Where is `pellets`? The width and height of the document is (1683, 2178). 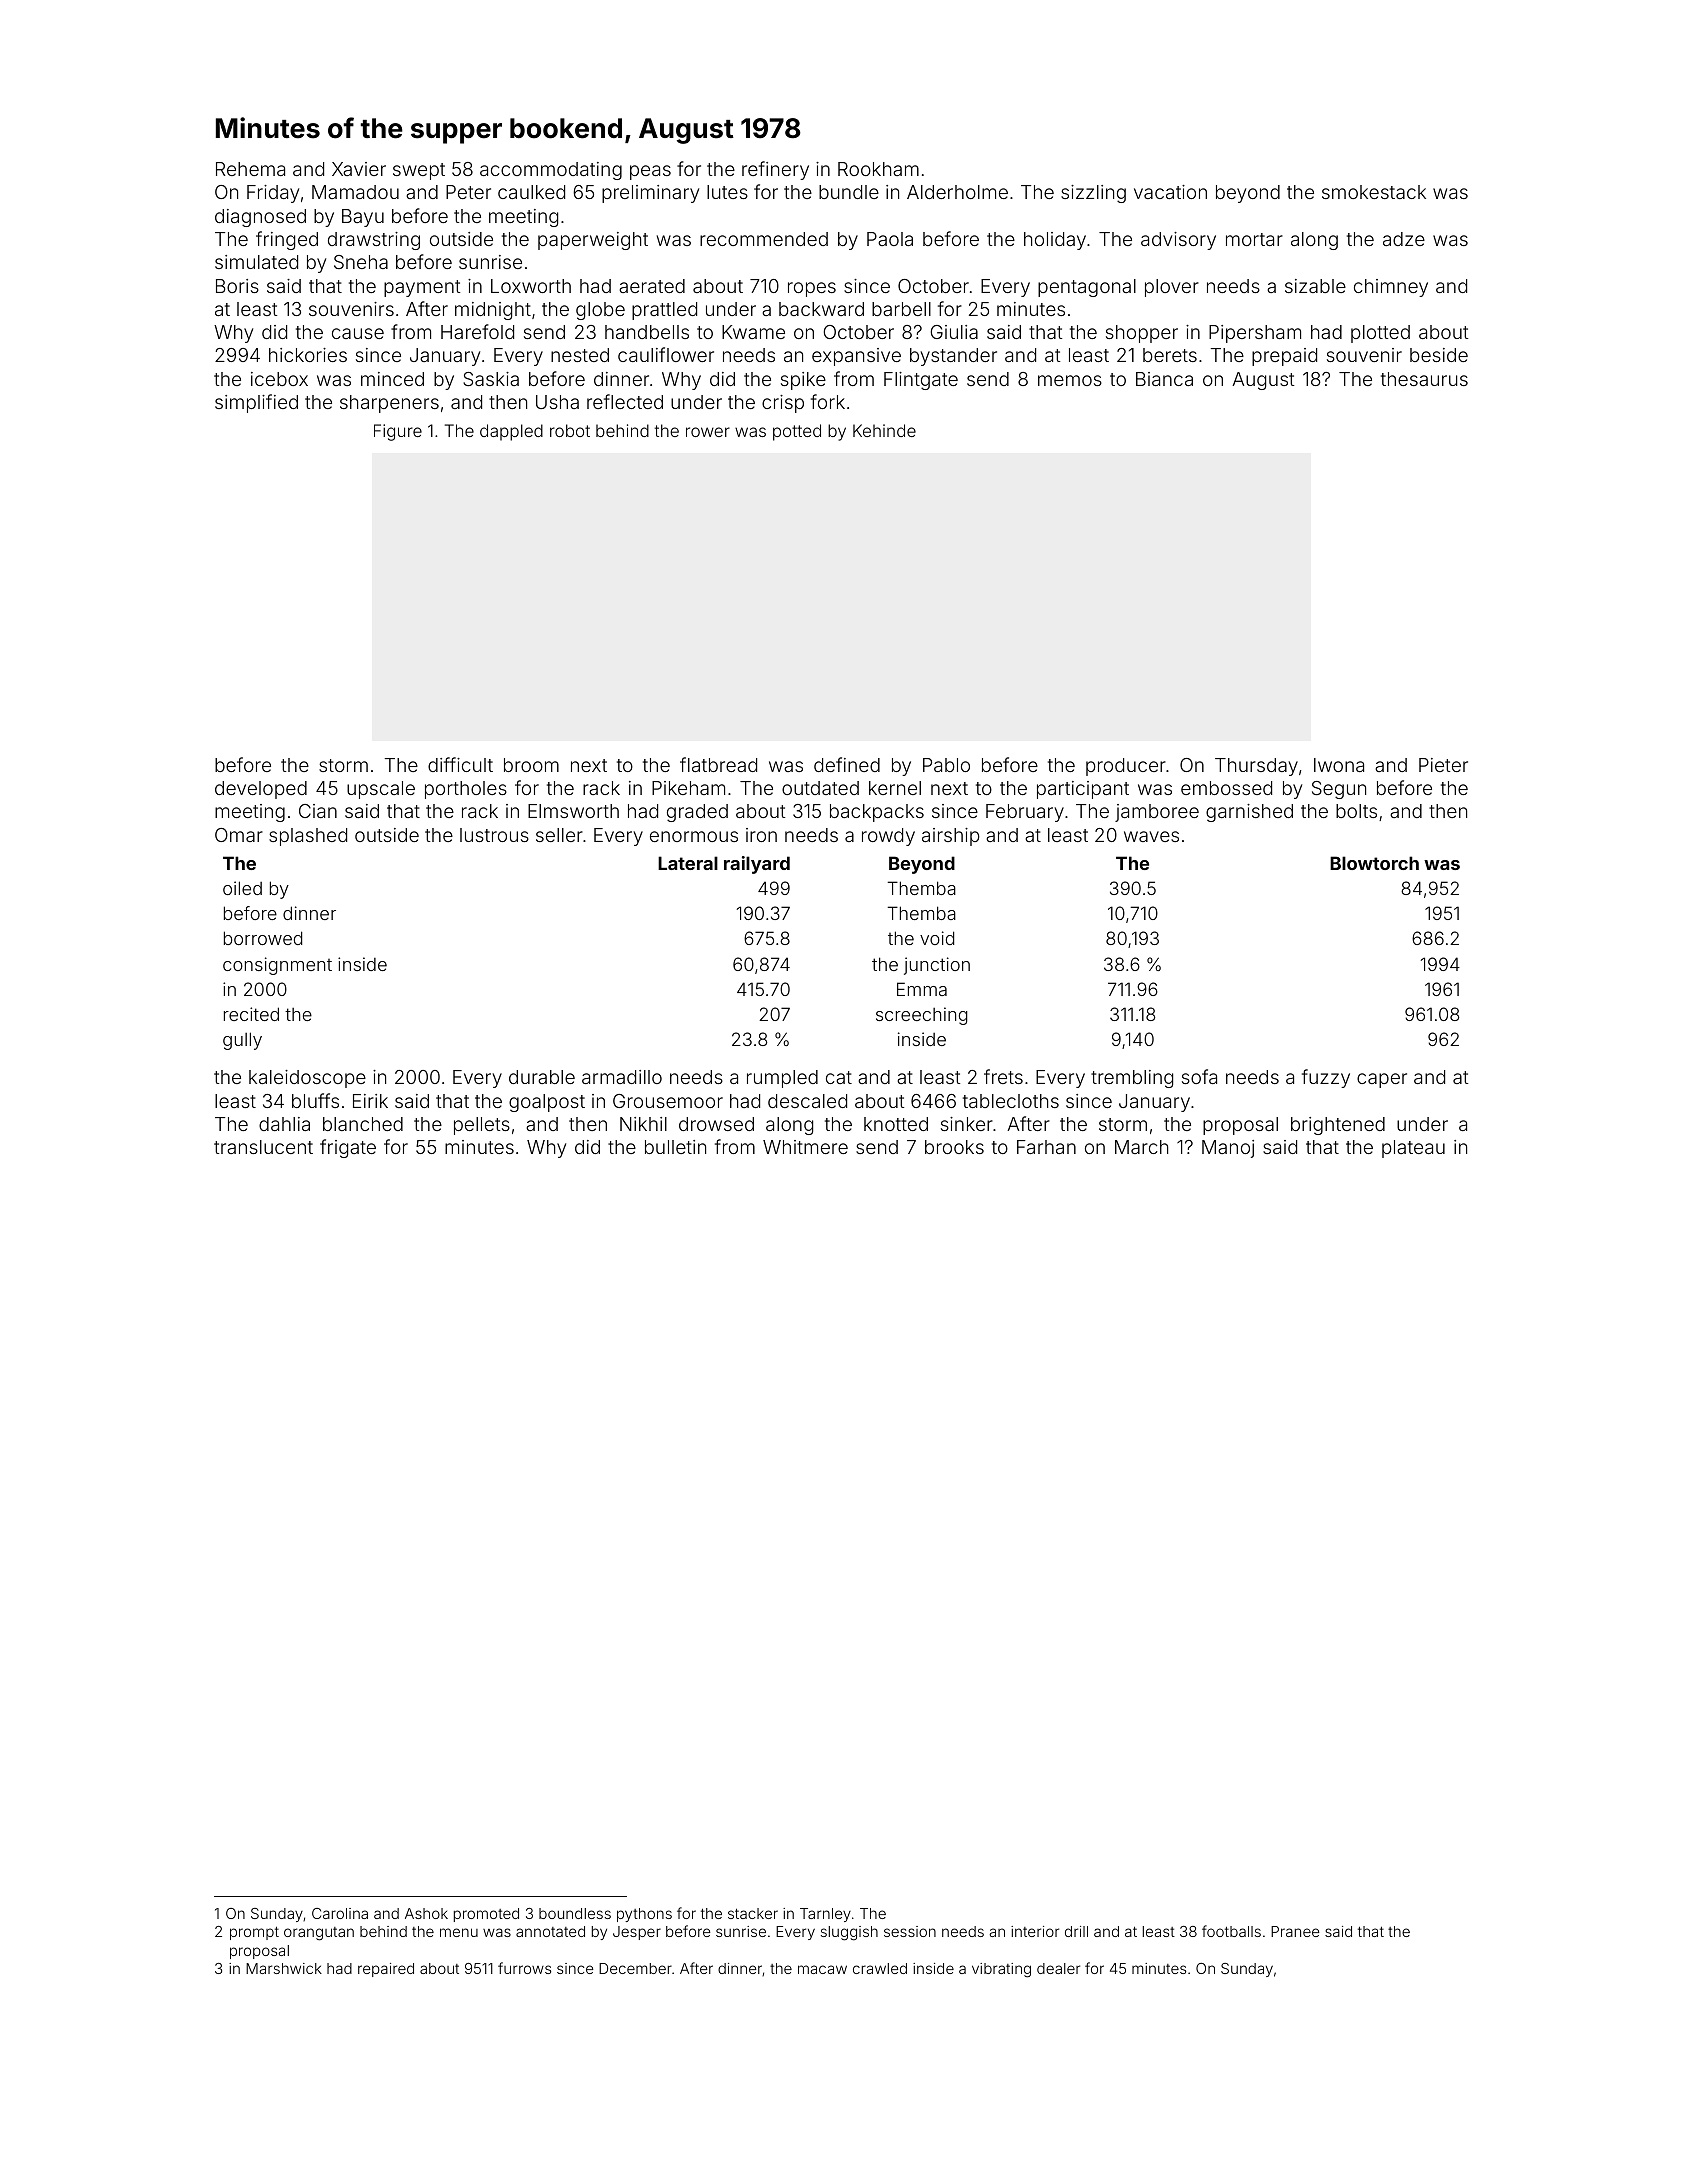
pellets is located at coordinates (482, 1126).
